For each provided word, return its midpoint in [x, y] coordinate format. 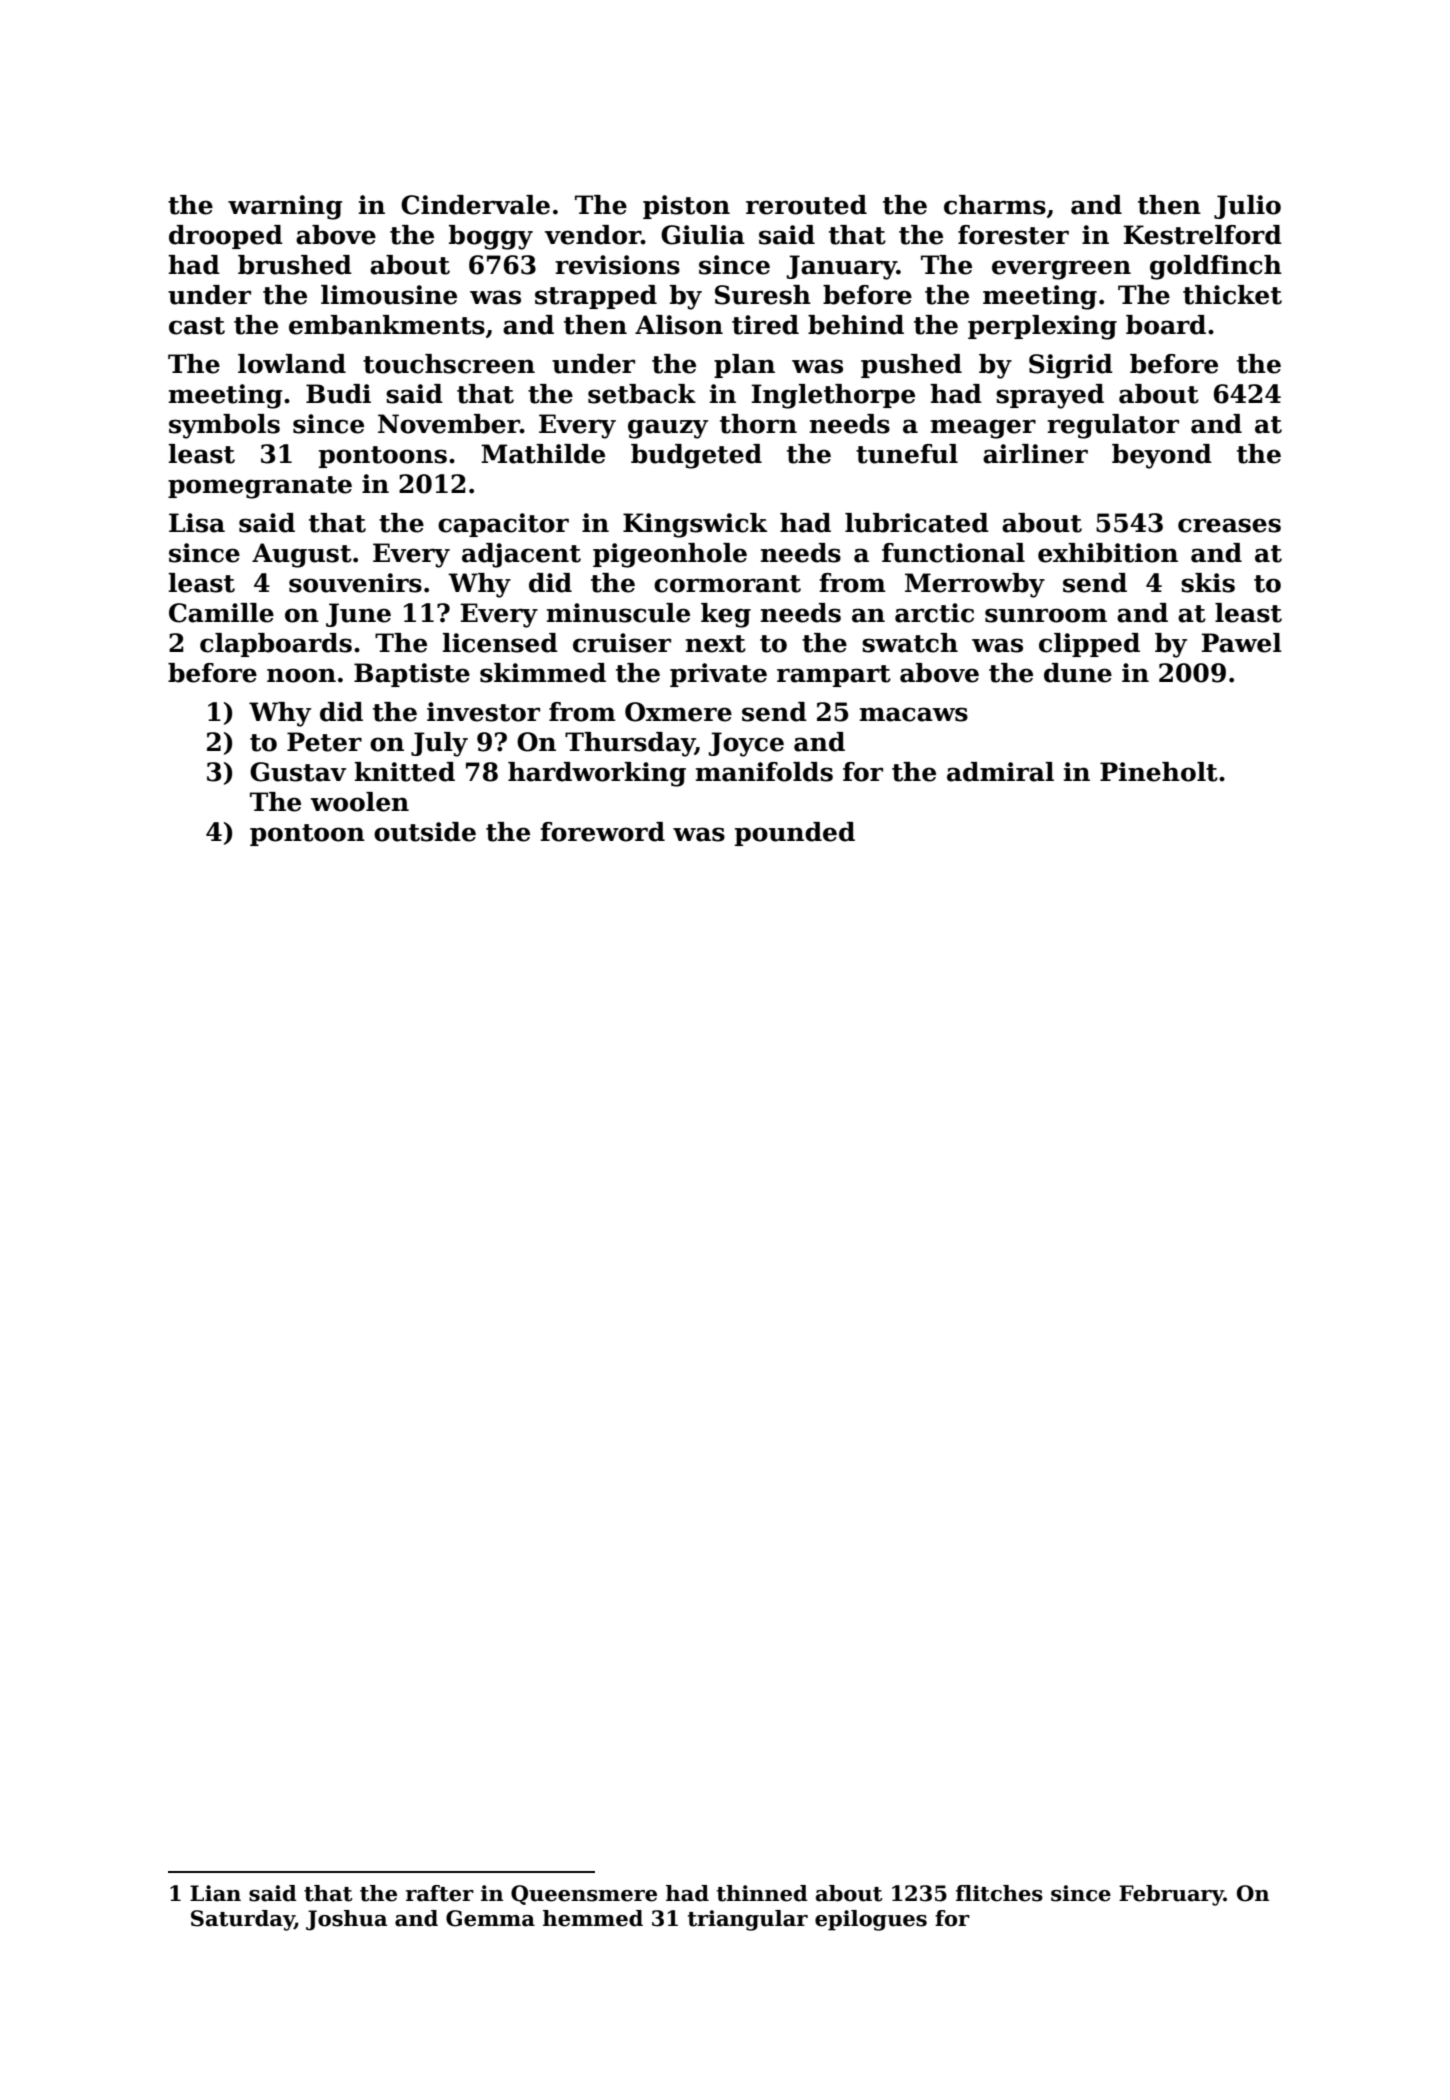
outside [425, 832]
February [1171, 1895]
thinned [762, 1893]
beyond [1162, 456]
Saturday [243, 1920]
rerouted [806, 205]
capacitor [503, 525]
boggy [491, 237]
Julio [1247, 207]
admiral [1000, 772]
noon [301, 675]
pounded [795, 834]
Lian [215, 1893]
